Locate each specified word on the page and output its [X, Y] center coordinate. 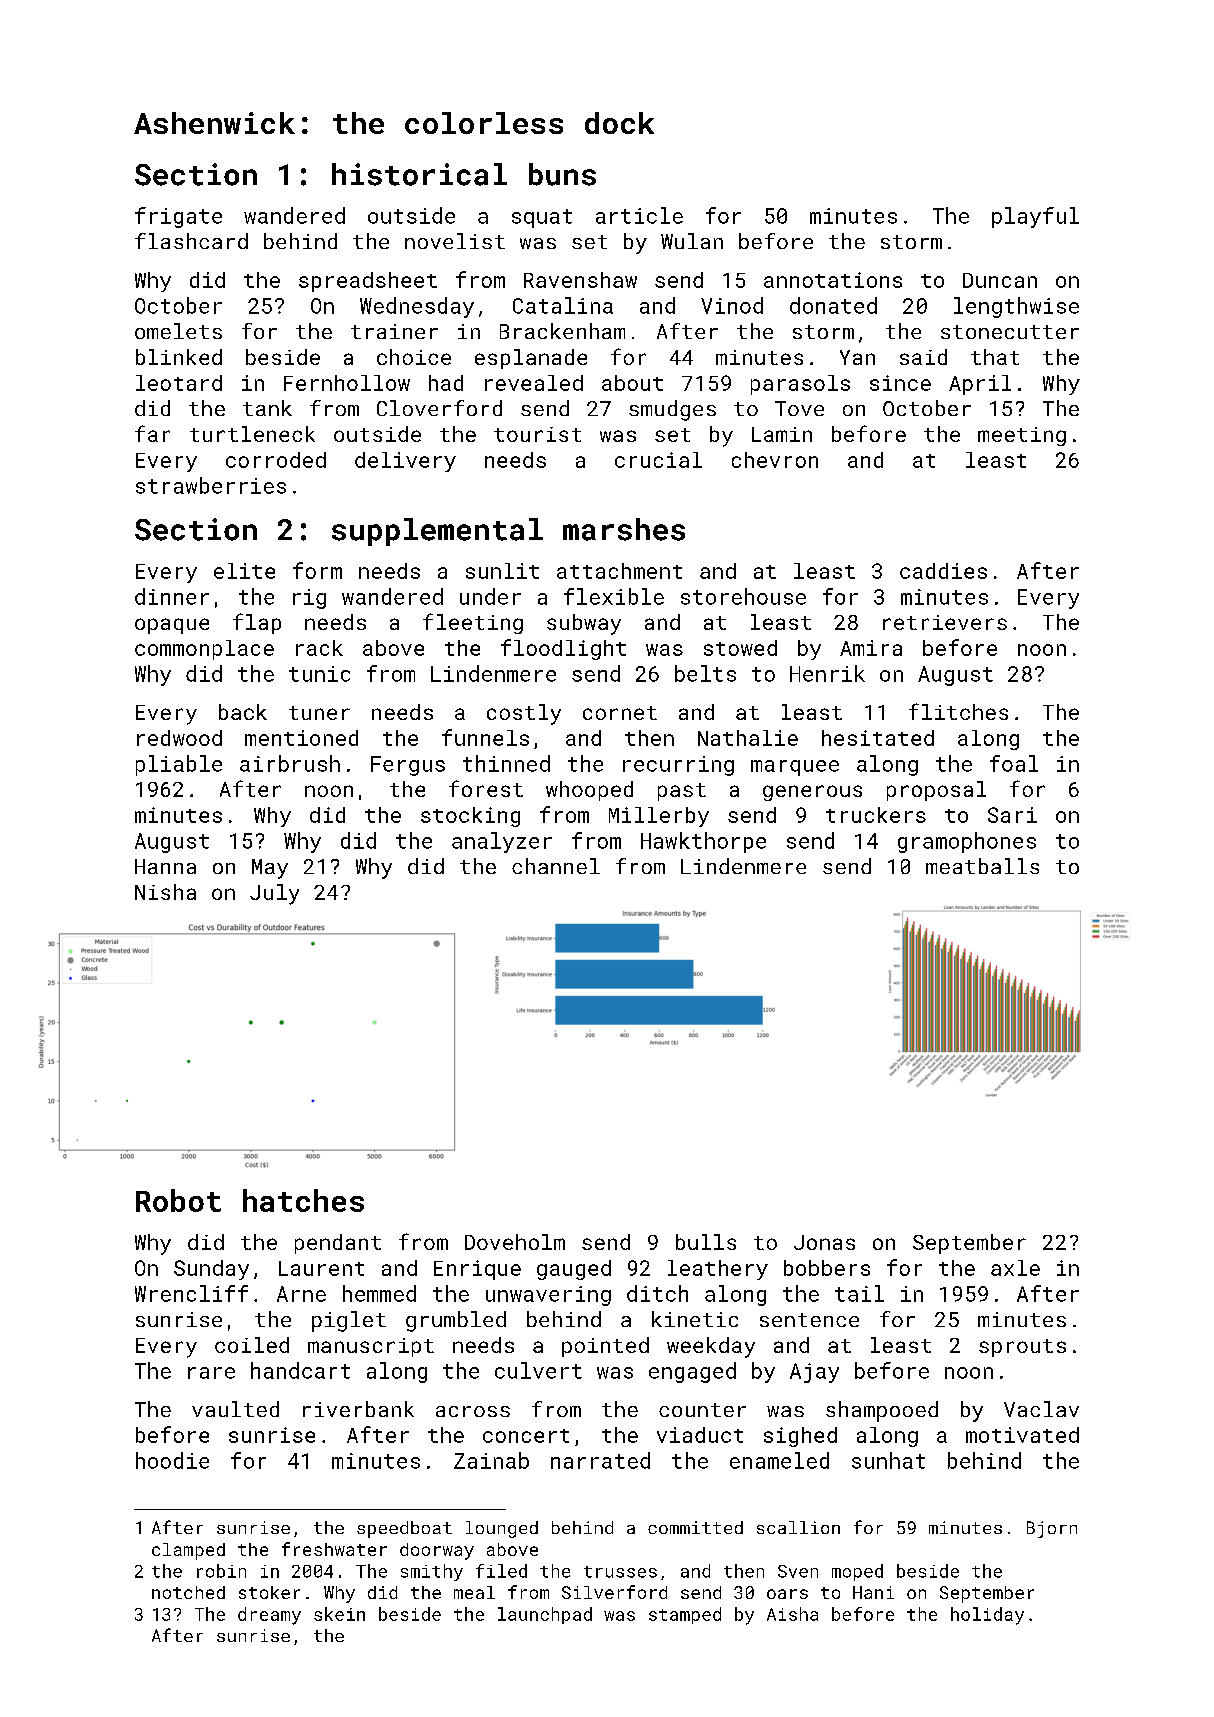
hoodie [172, 1460]
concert [526, 1436]
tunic [319, 674]
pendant [338, 1244]
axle [1015, 1268]
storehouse [743, 596]
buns [562, 174]
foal [1014, 763]
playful [1035, 217]
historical [419, 174]
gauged [574, 1270]
